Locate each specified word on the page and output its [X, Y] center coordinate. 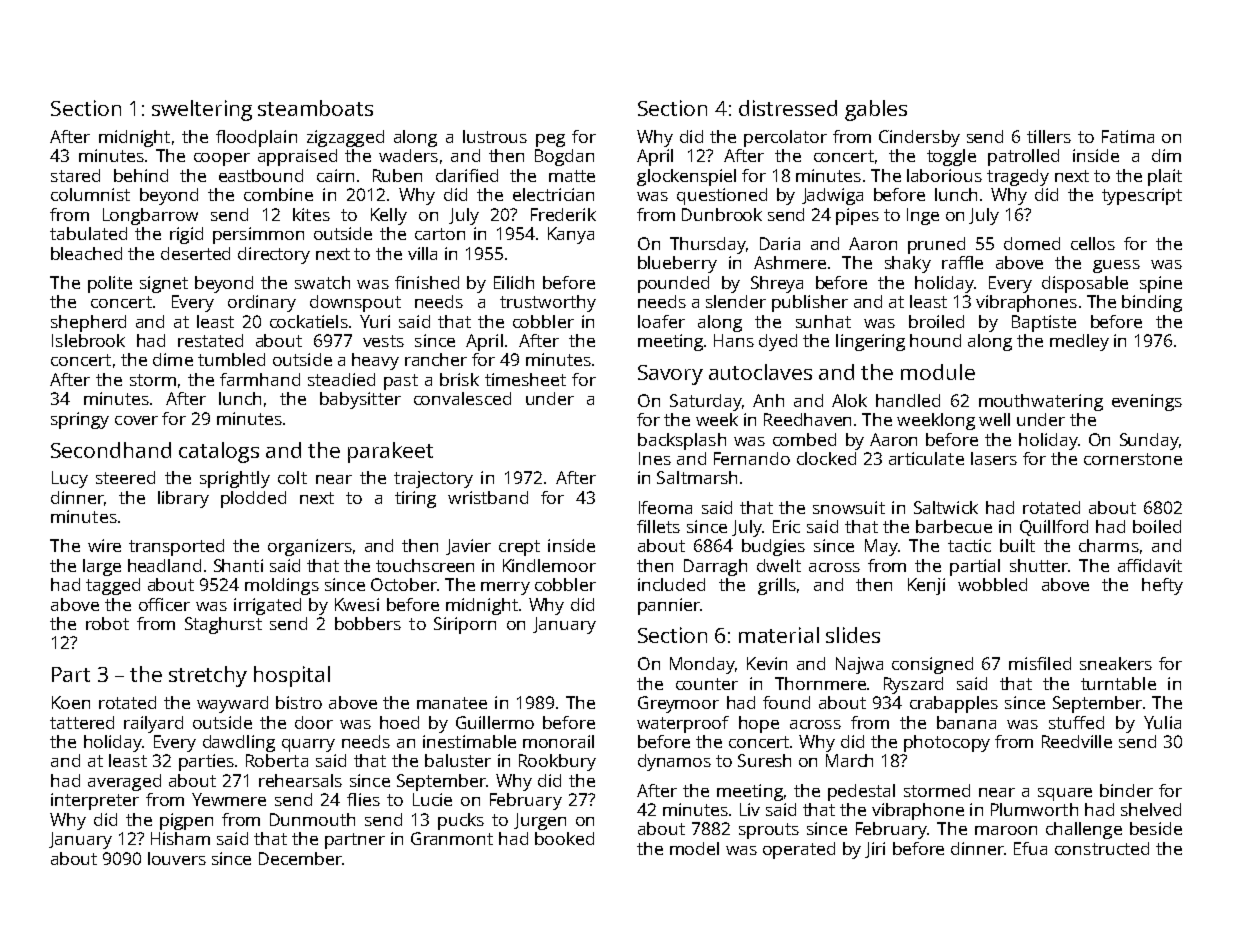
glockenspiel [686, 177]
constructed [1102, 848]
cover [136, 420]
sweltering [202, 110]
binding [1152, 303]
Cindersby [919, 138]
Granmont [452, 838]
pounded [673, 284]
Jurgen [540, 821]
